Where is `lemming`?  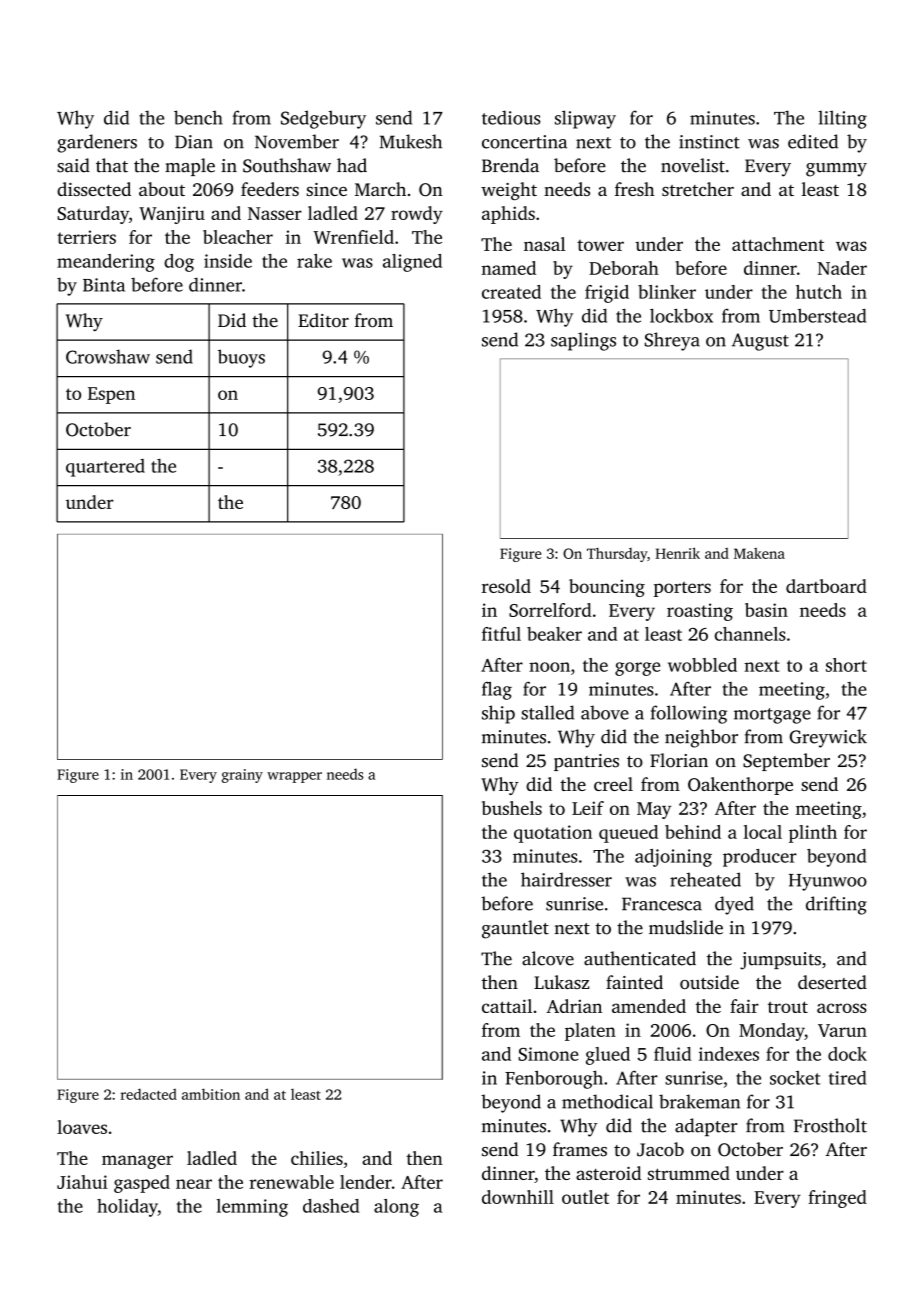
lemming is located at coordinates (252, 1208).
